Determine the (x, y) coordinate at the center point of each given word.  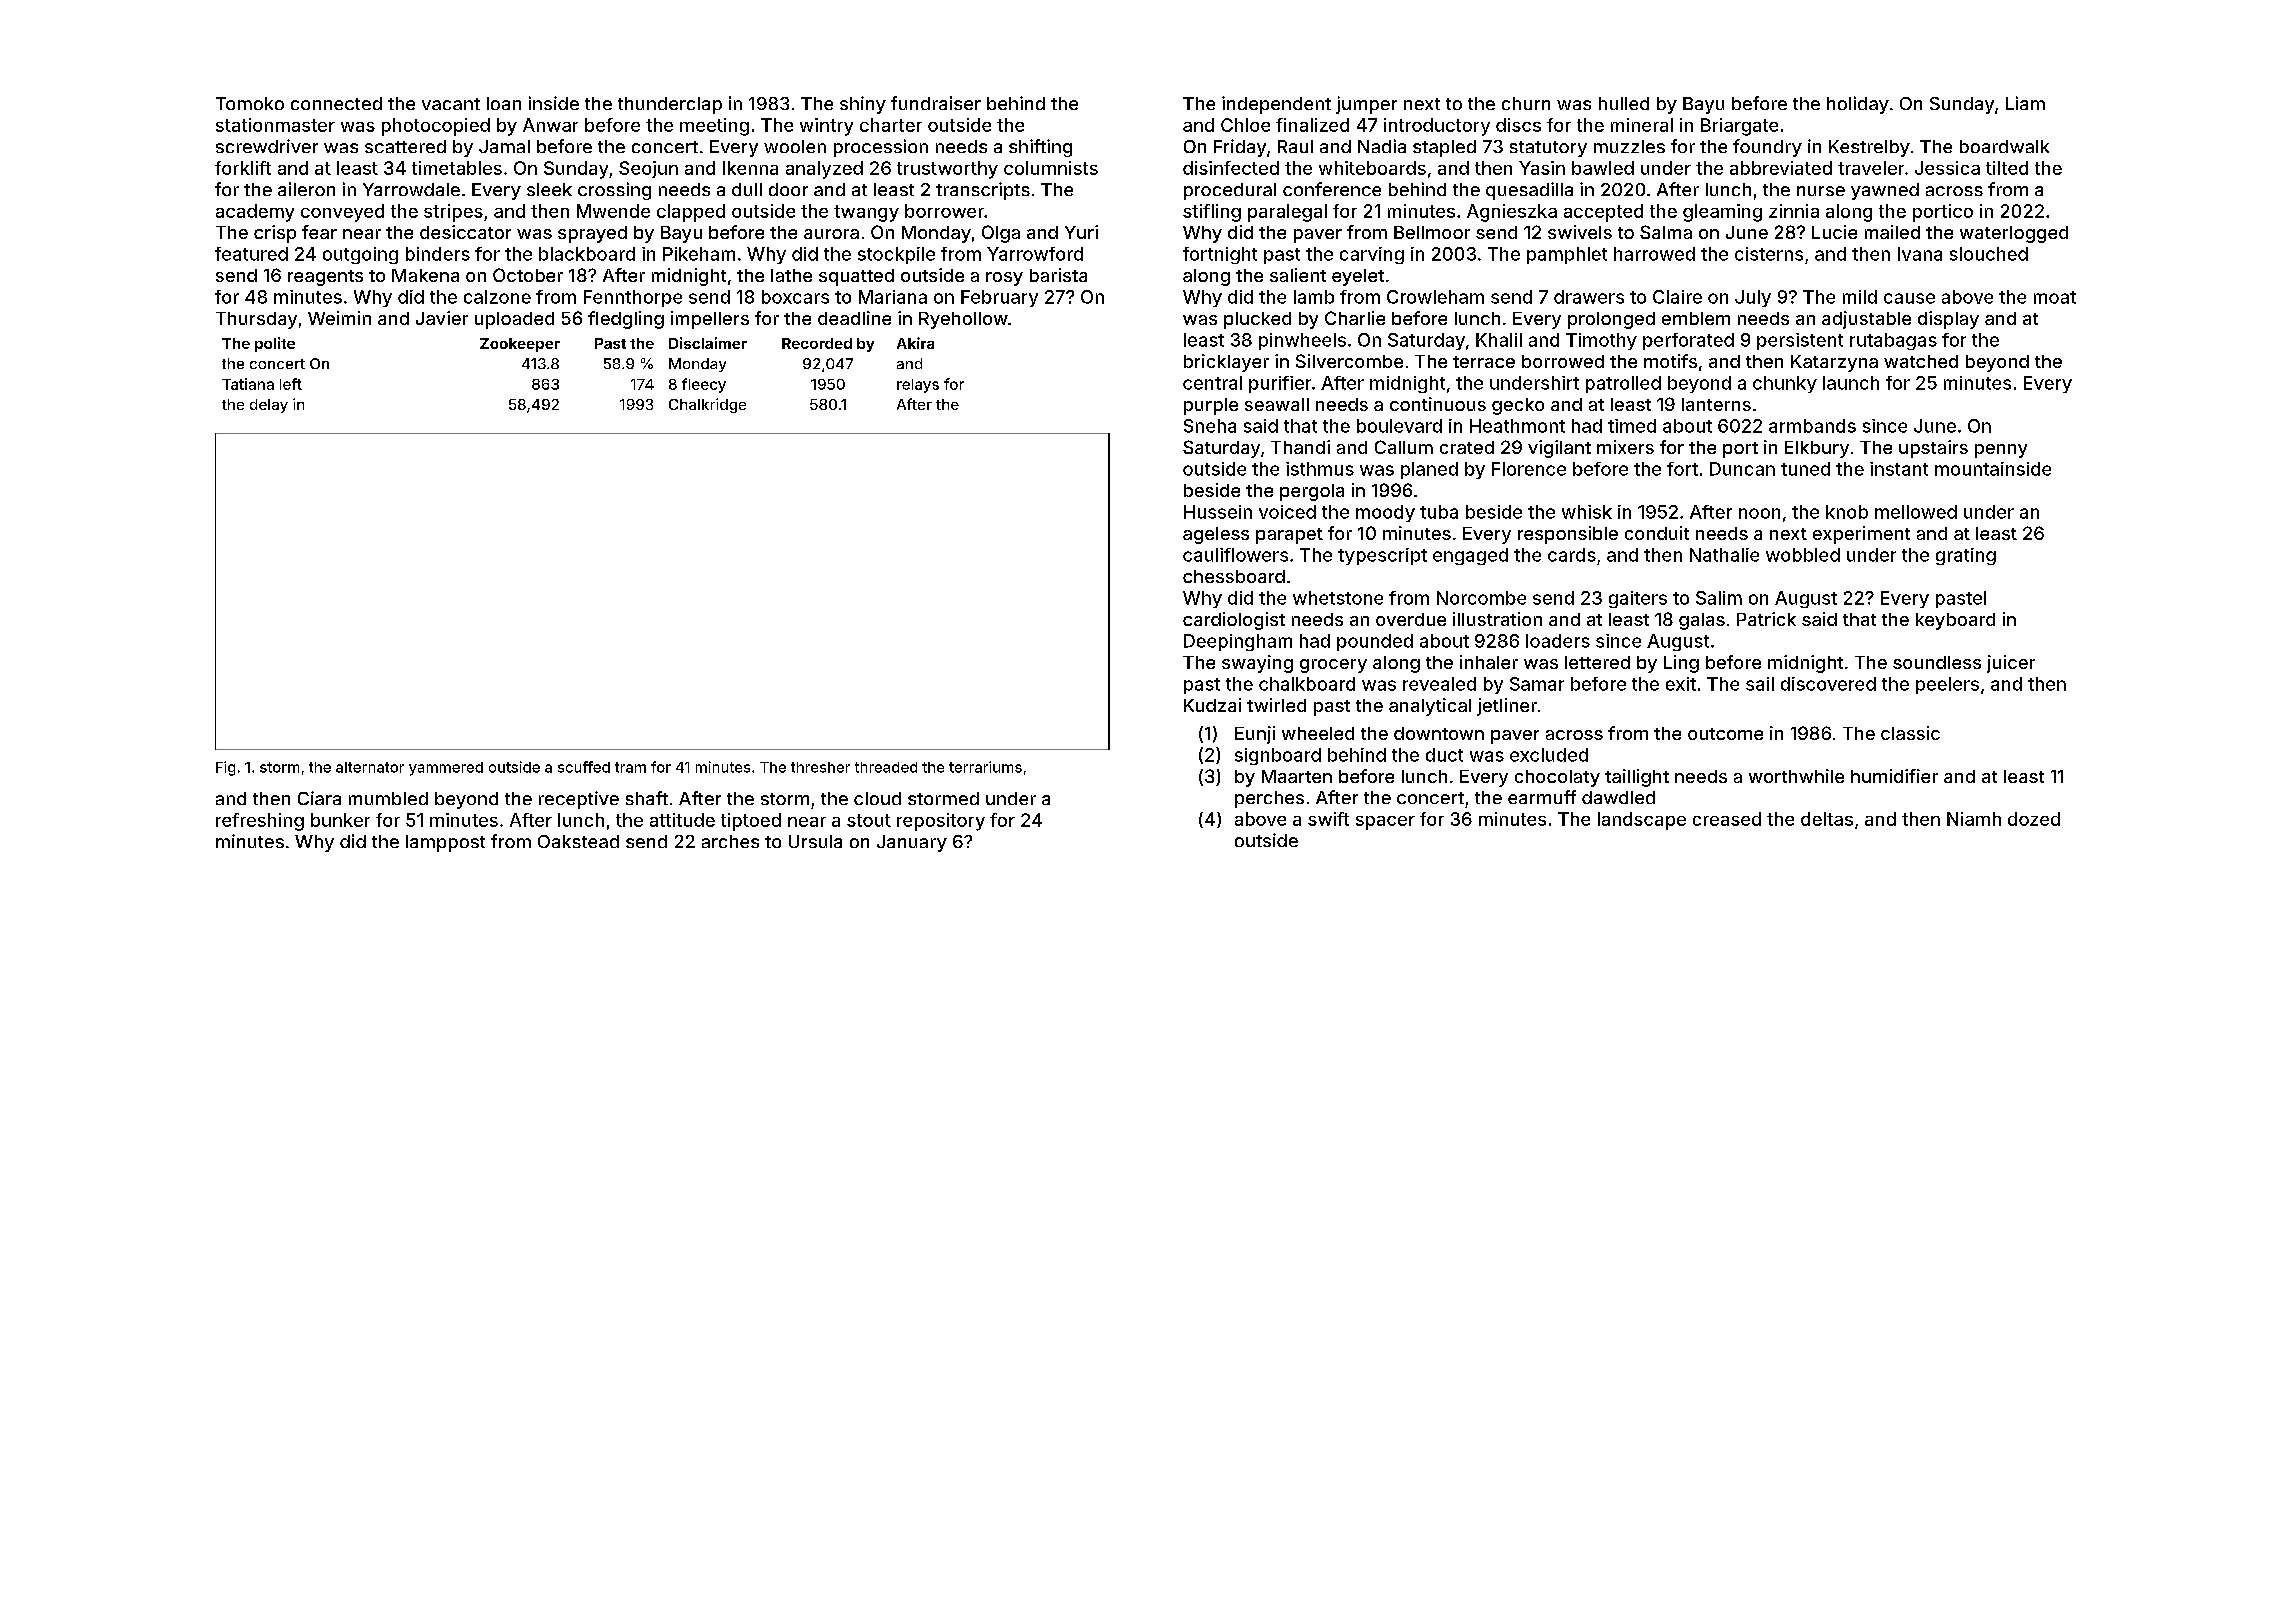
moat (2055, 297)
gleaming (1722, 213)
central (1212, 383)
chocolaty (1557, 778)
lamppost (445, 843)
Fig (225, 768)
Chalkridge (707, 405)
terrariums (985, 767)
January (912, 843)
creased (1727, 819)
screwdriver (267, 146)
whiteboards (1372, 168)
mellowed (1916, 512)
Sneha (1210, 426)
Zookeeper (520, 345)
